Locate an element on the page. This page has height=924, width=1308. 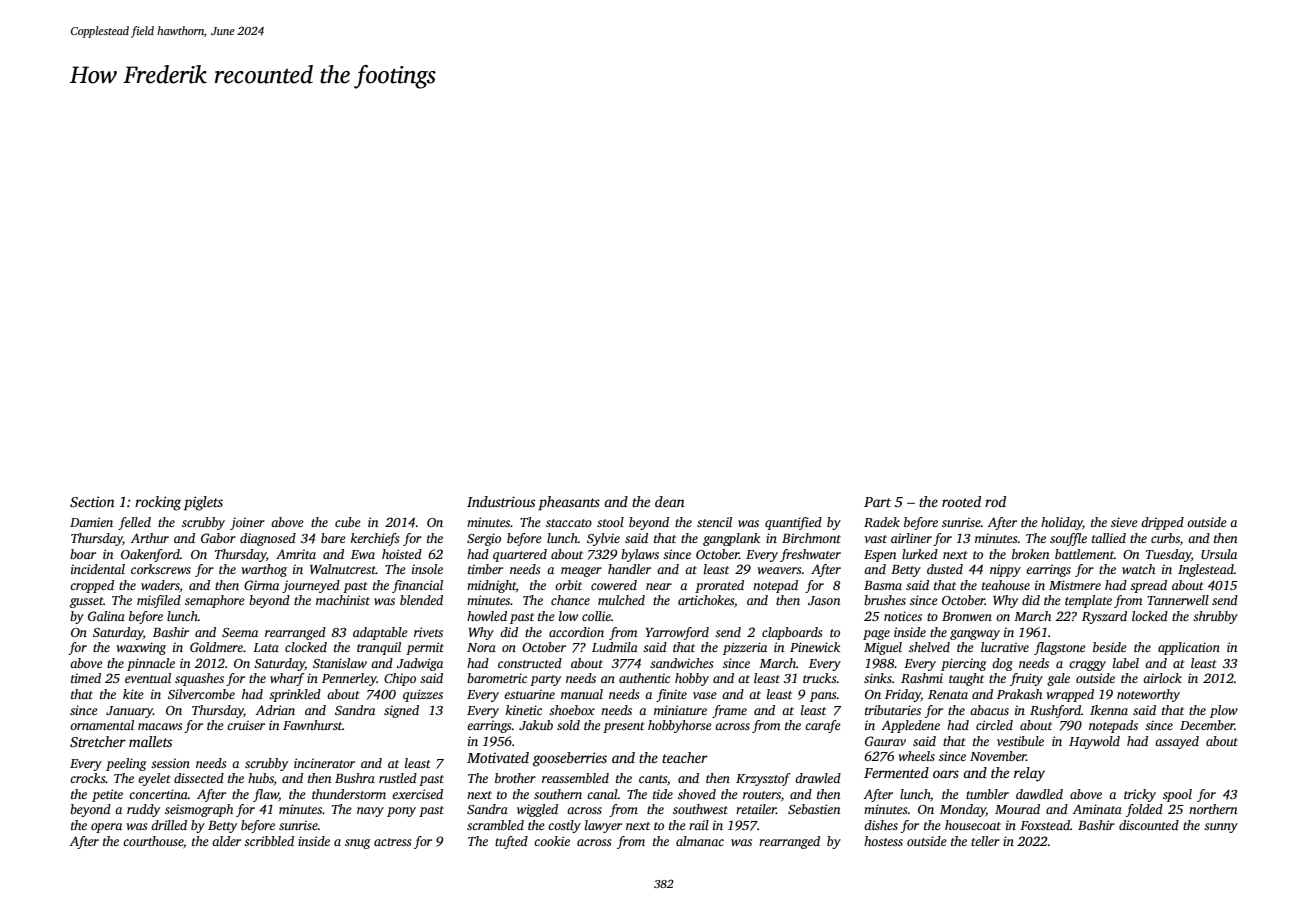
orbit is located at coordinates (568, 585).
